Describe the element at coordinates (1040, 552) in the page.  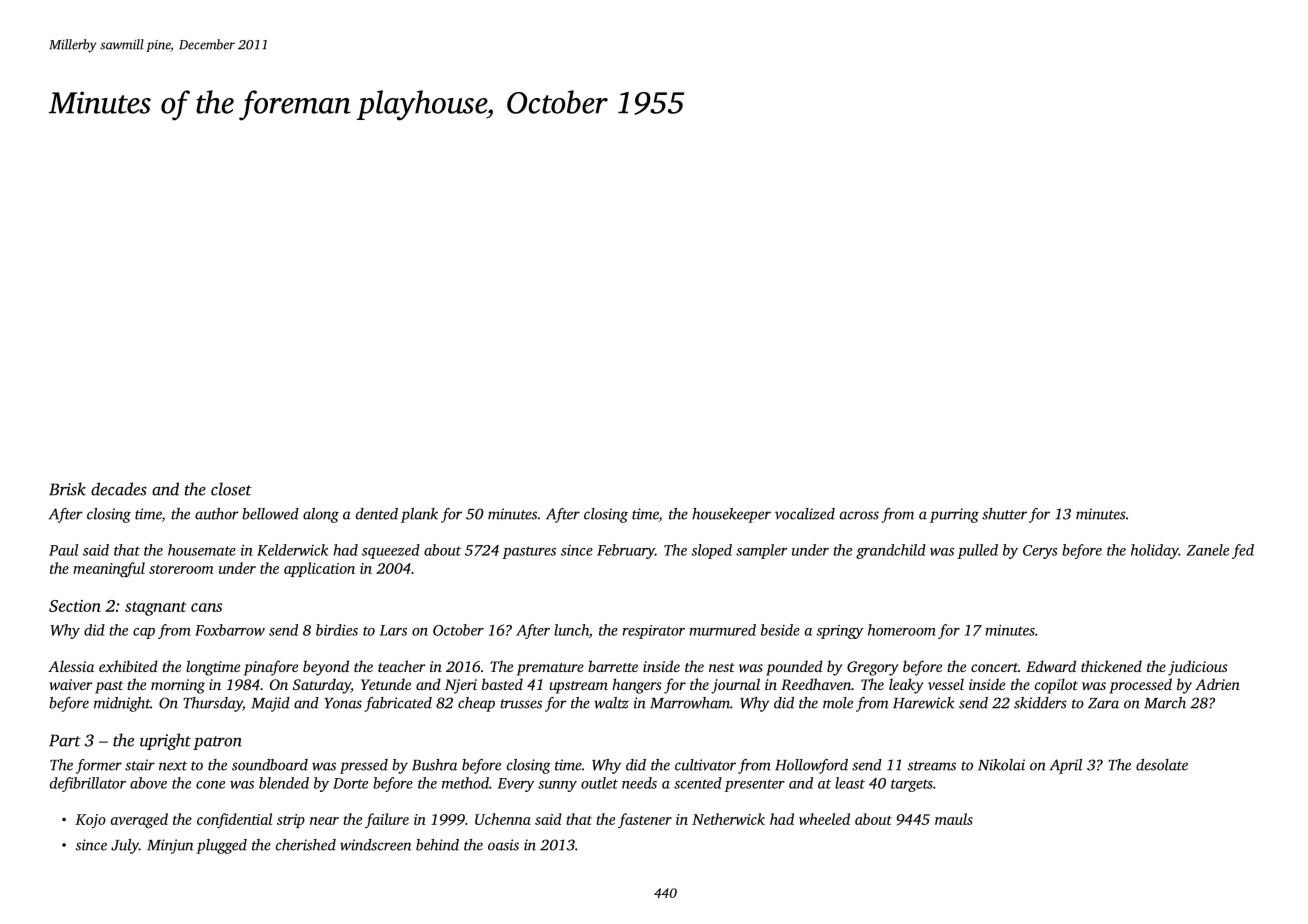
I see `Cerys` at that location.
